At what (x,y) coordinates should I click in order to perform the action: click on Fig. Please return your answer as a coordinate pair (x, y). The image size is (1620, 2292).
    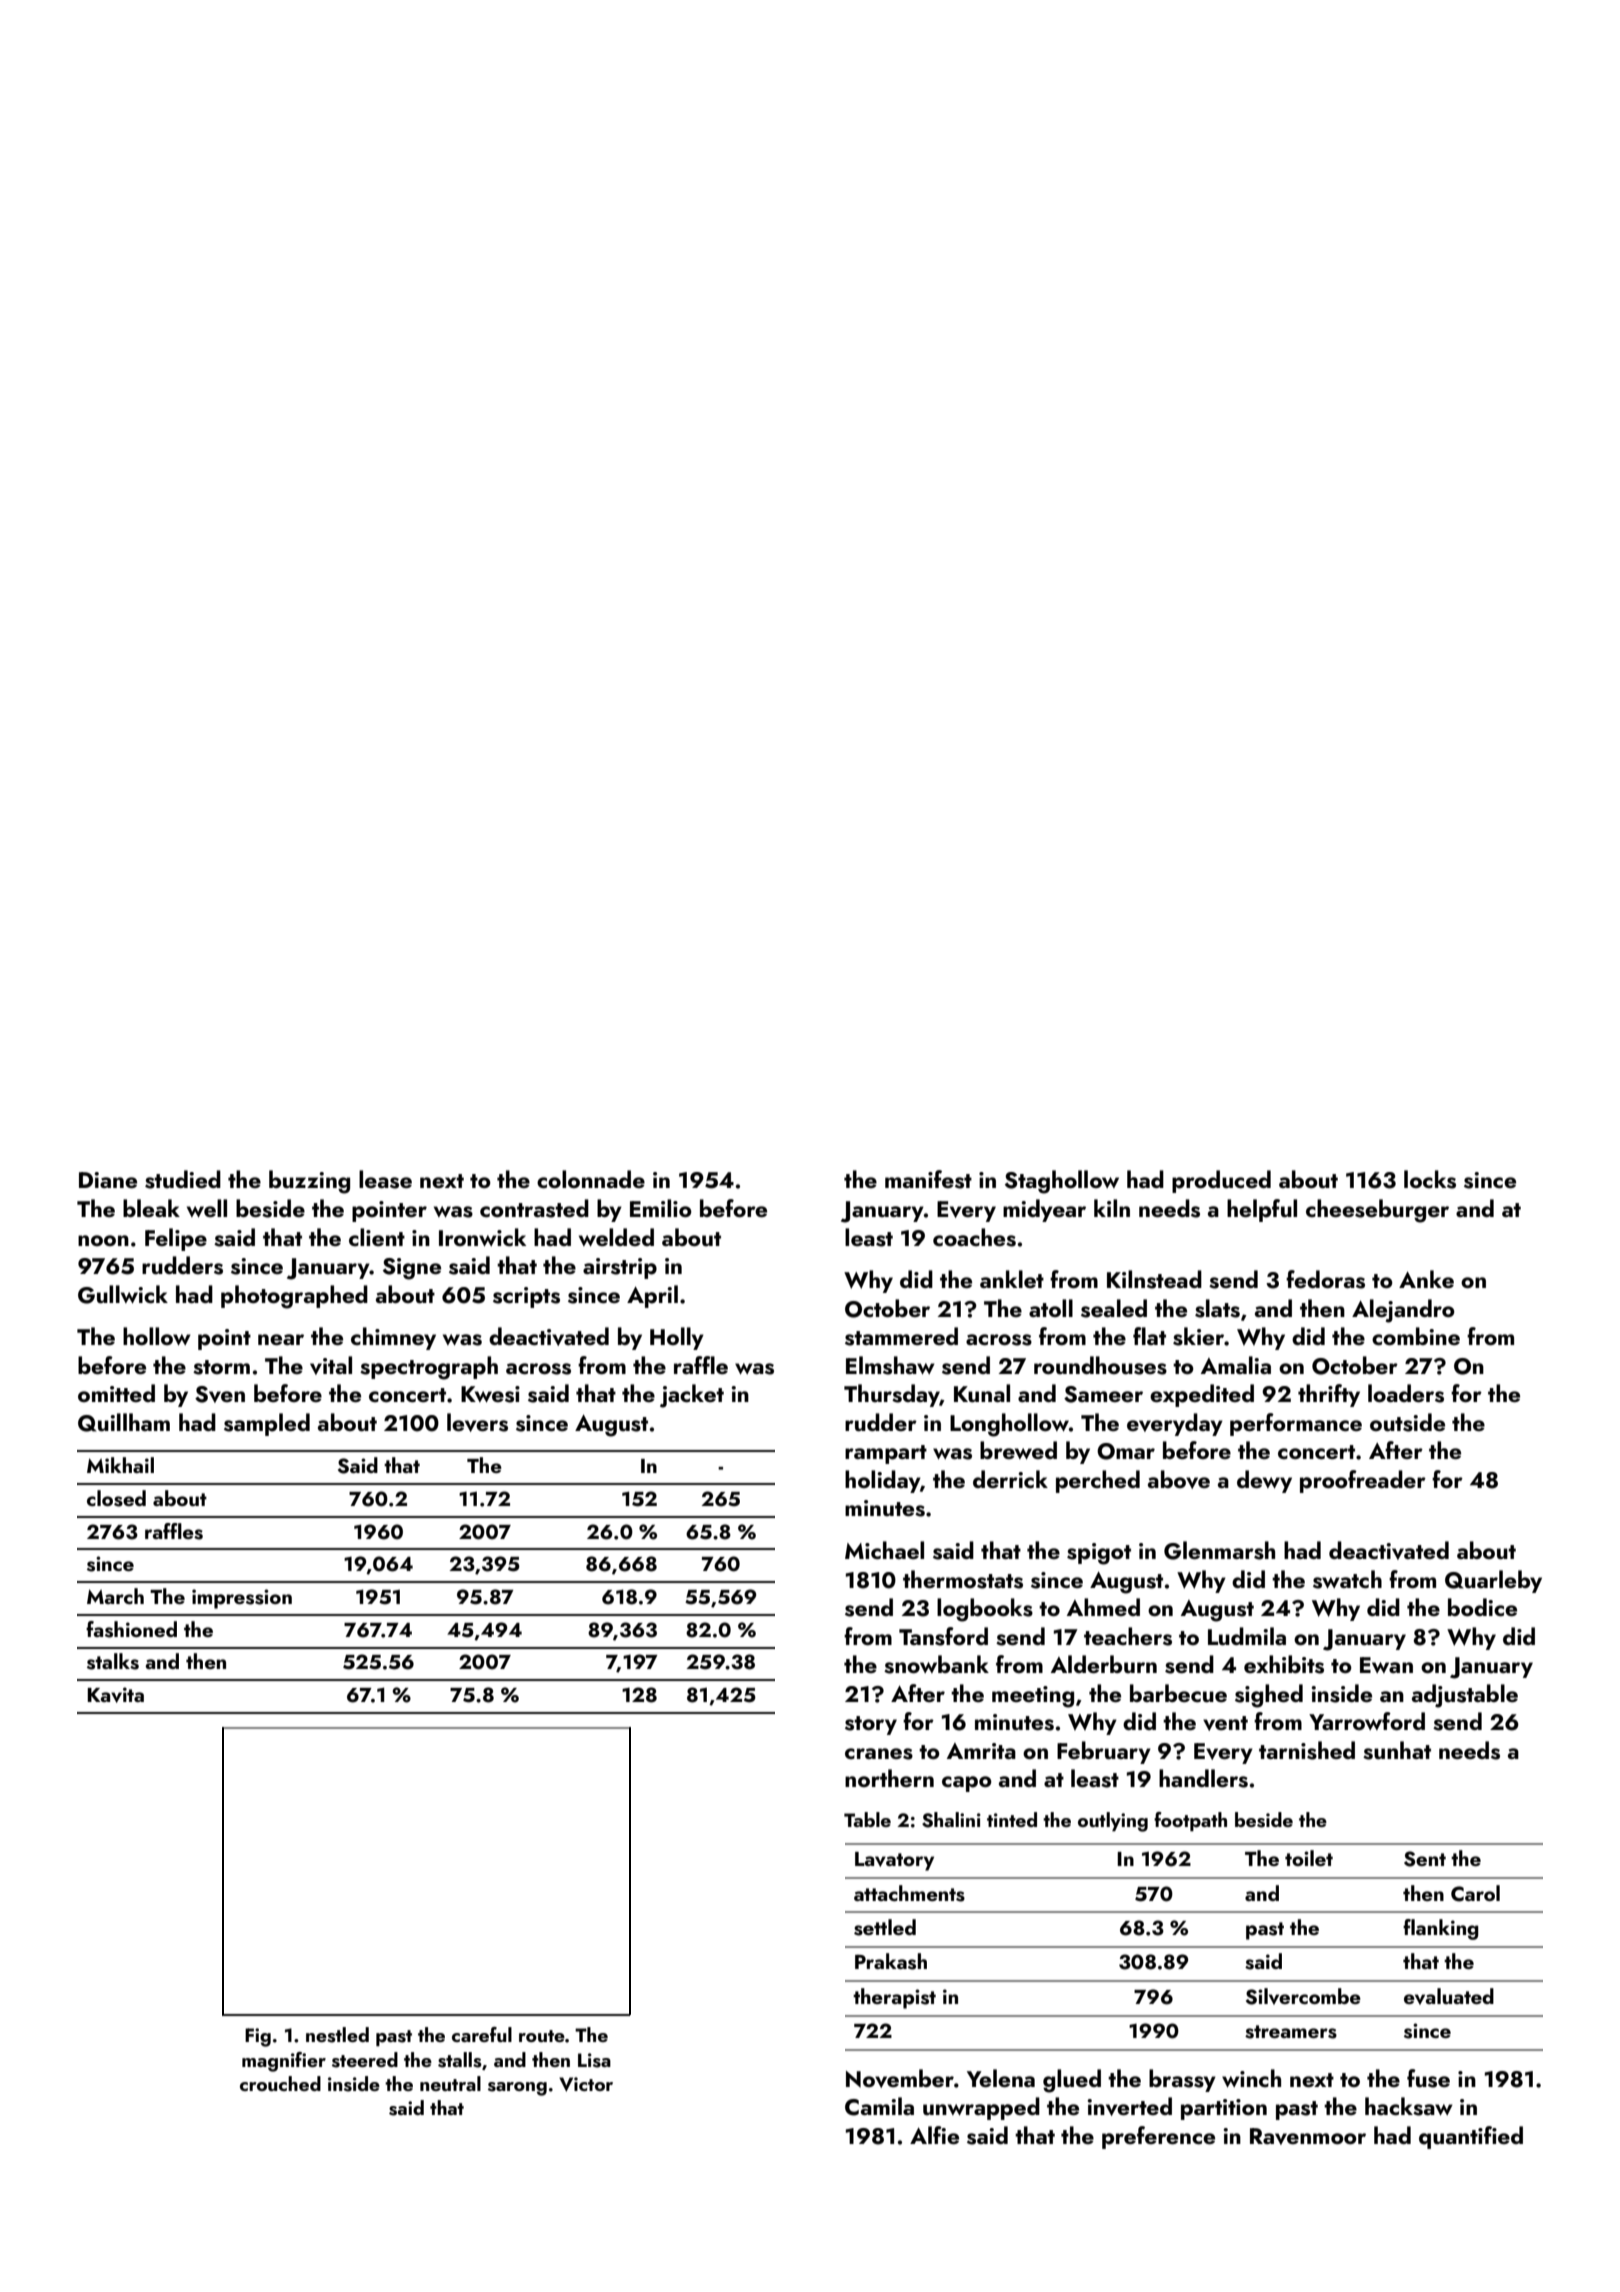
    Looking at the image, I should click on (258, 2037).
